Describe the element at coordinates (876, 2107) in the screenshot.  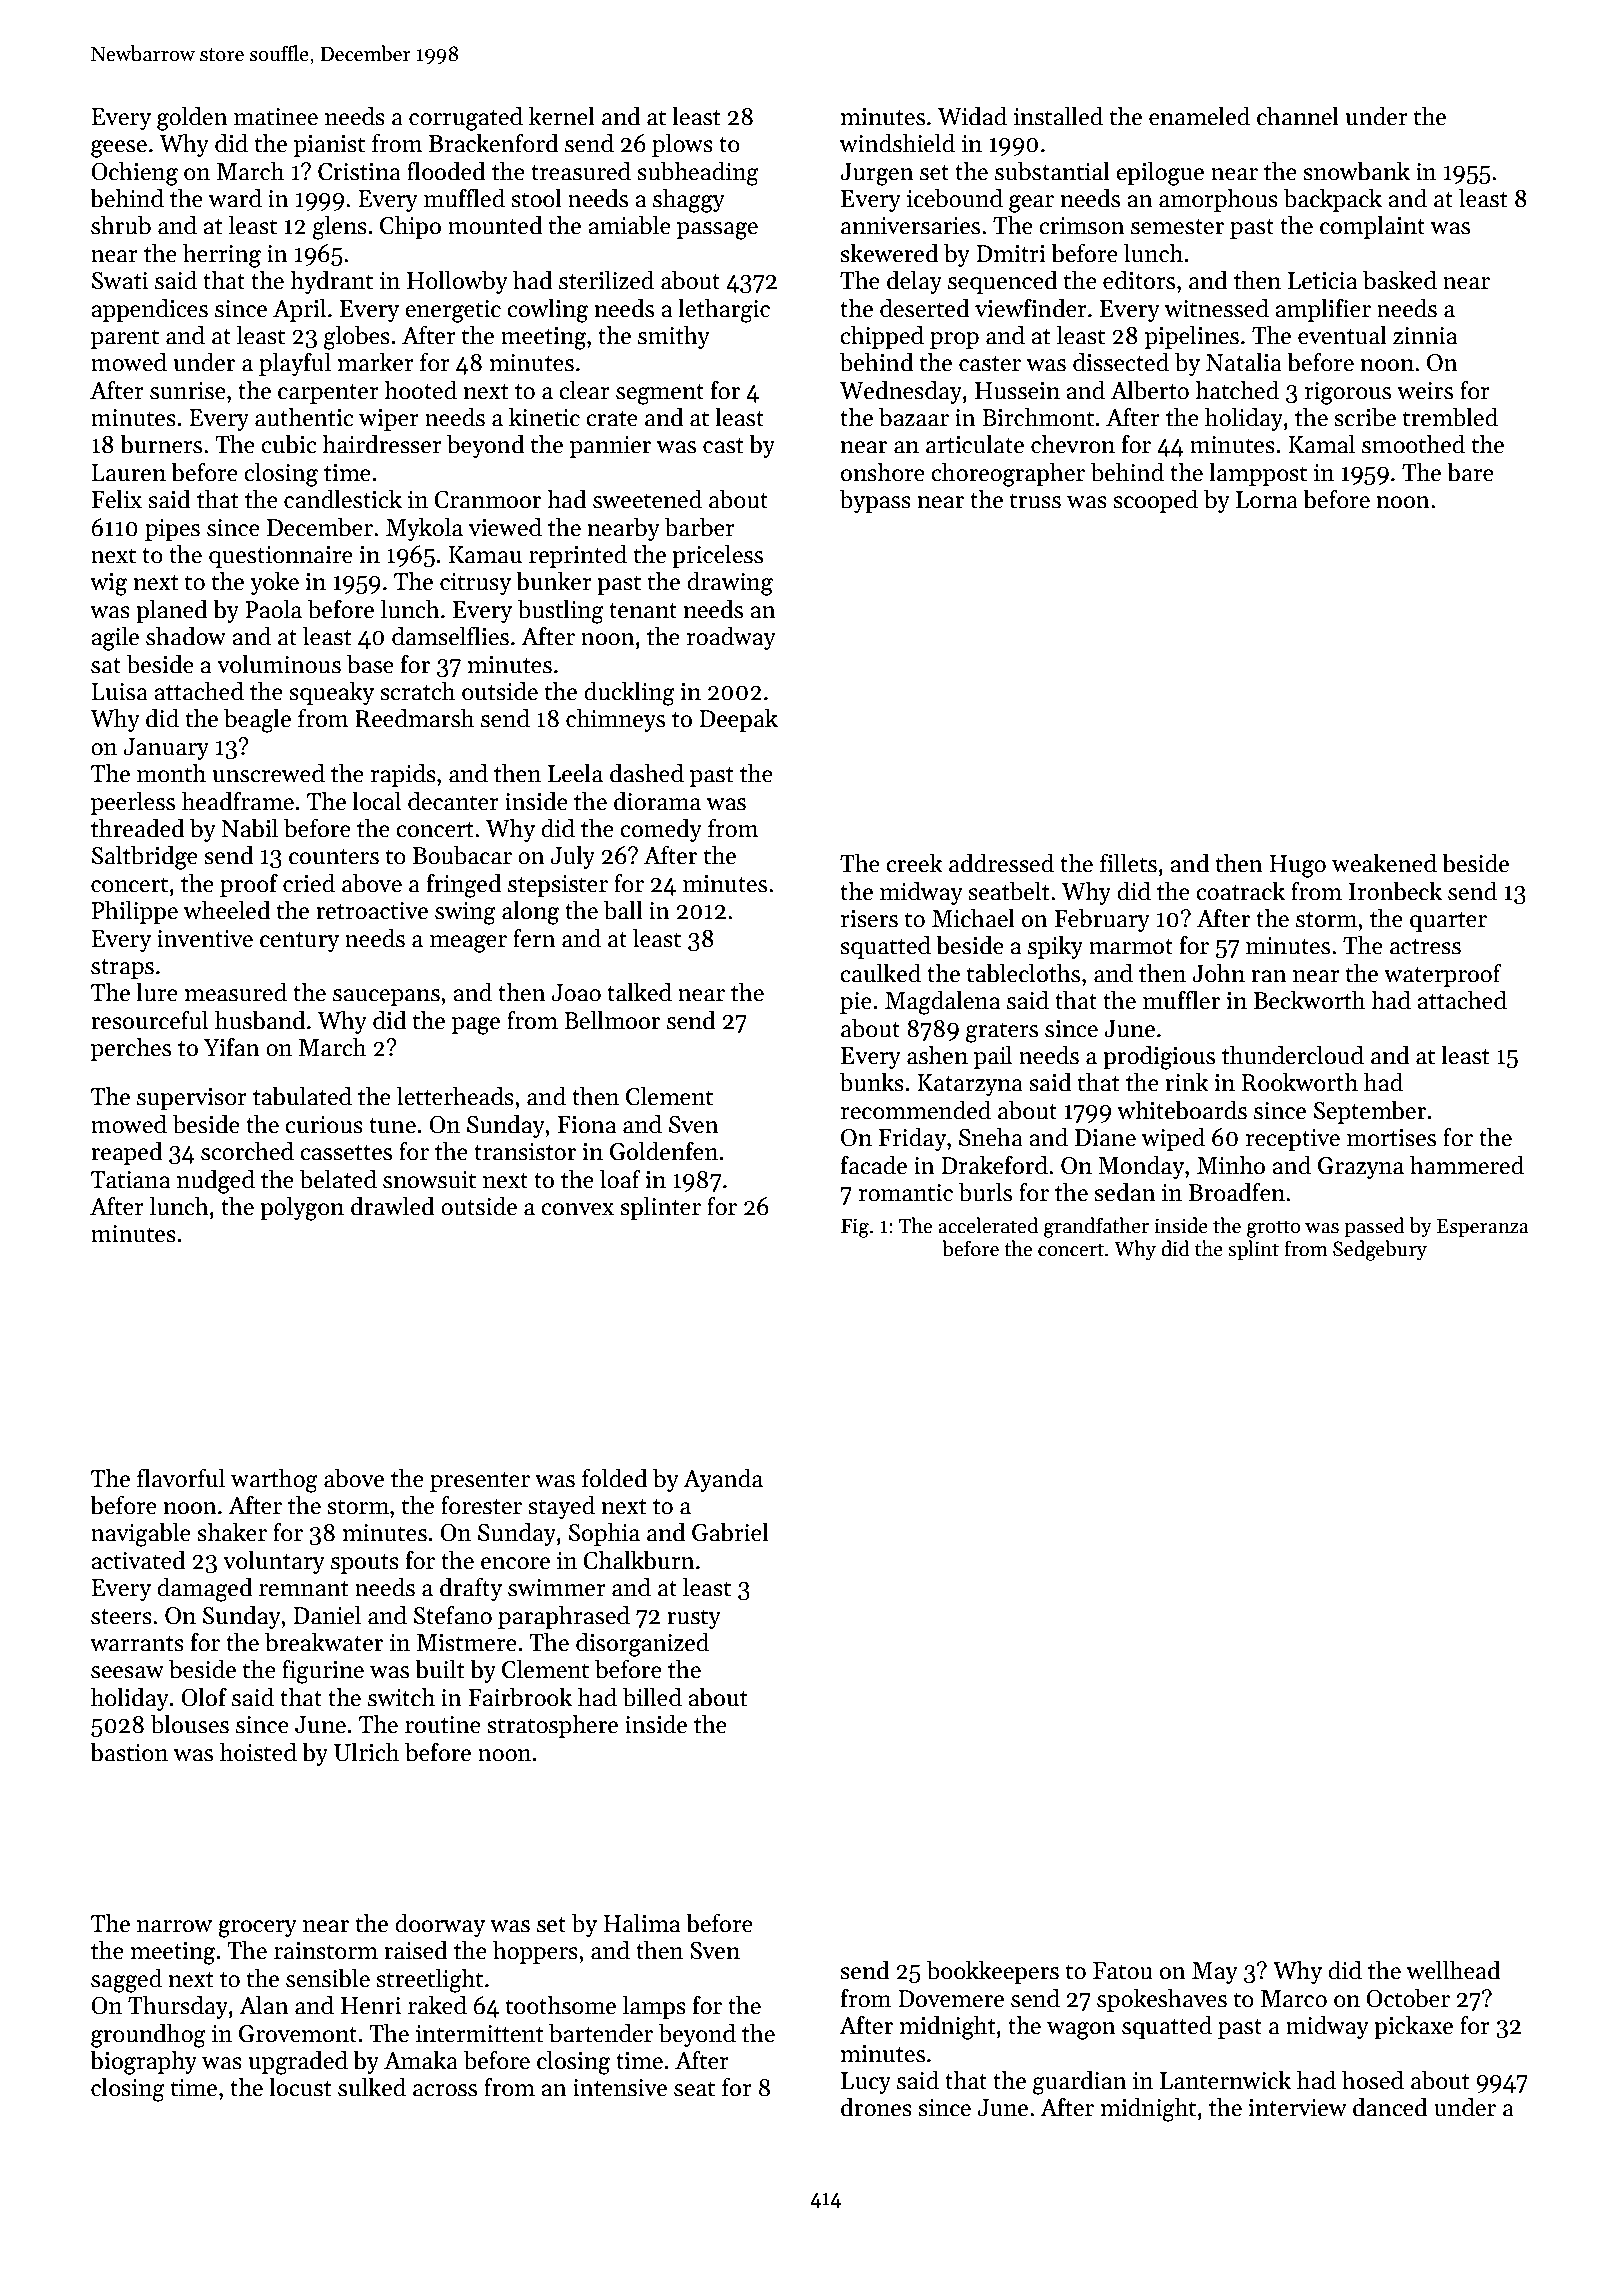
I see `drones` at that location.
